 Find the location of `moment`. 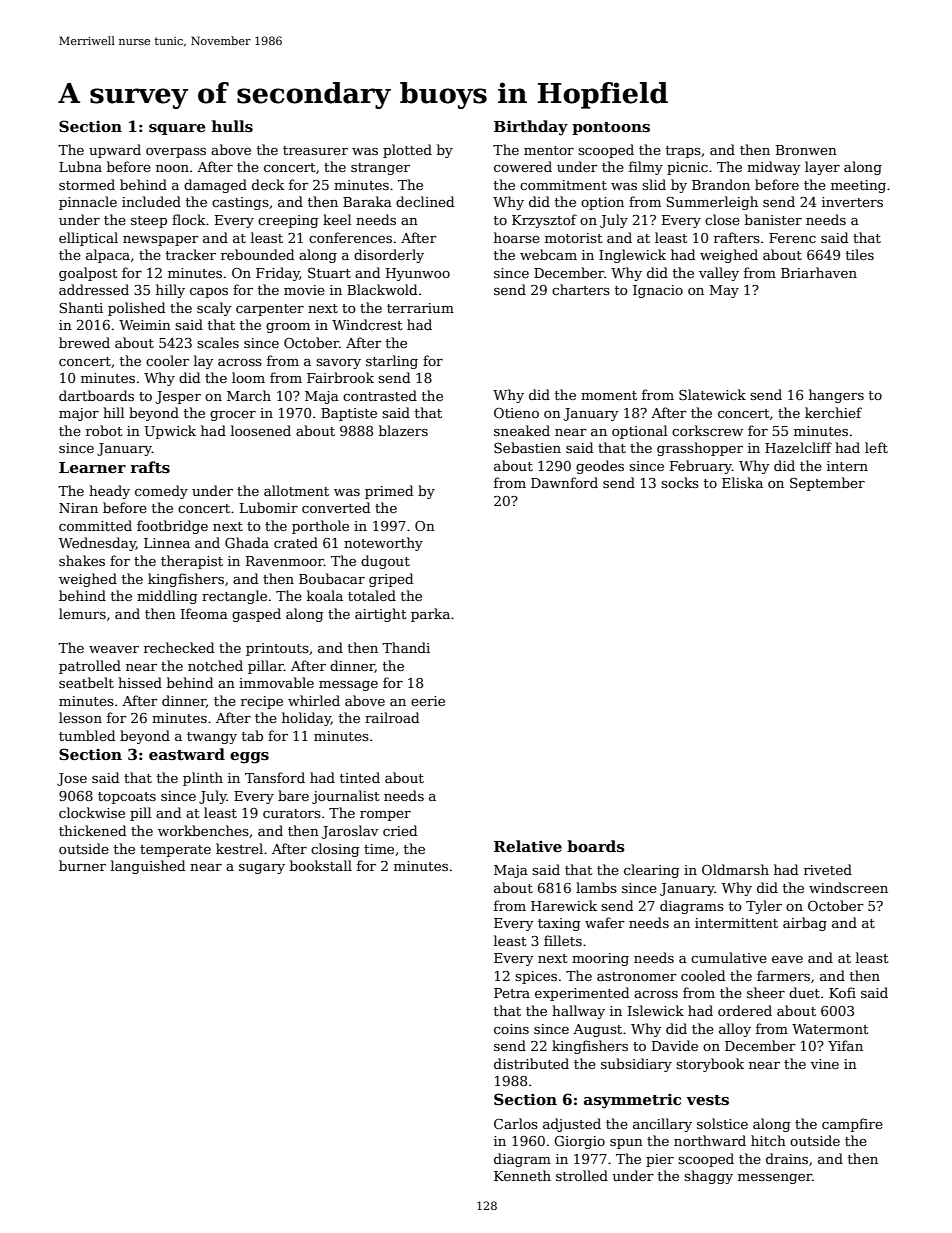

moment is located at coordinates (609, 395).
